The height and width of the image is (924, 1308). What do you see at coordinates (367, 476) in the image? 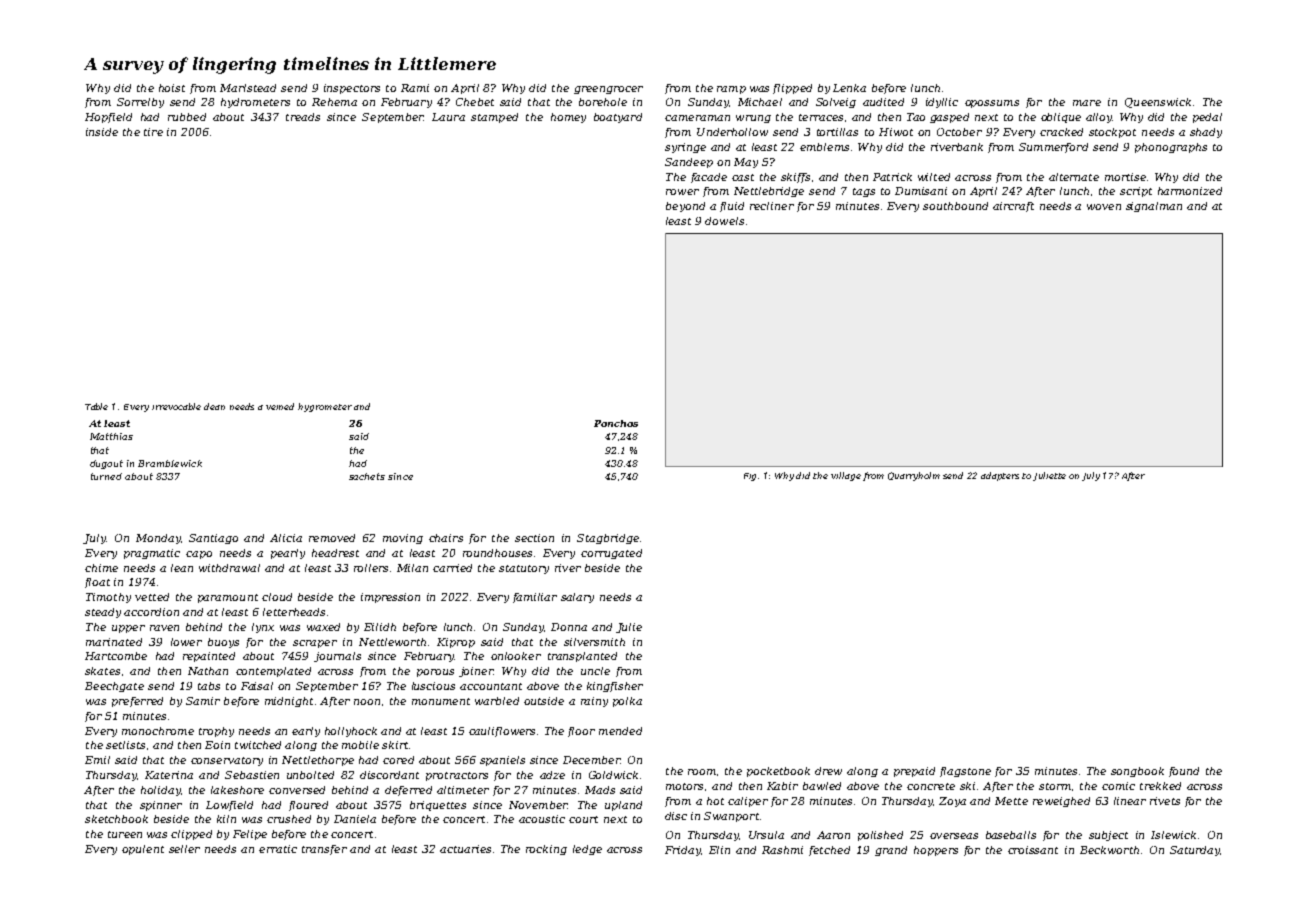
I see `sachets` at bounding box center [367, 476].
